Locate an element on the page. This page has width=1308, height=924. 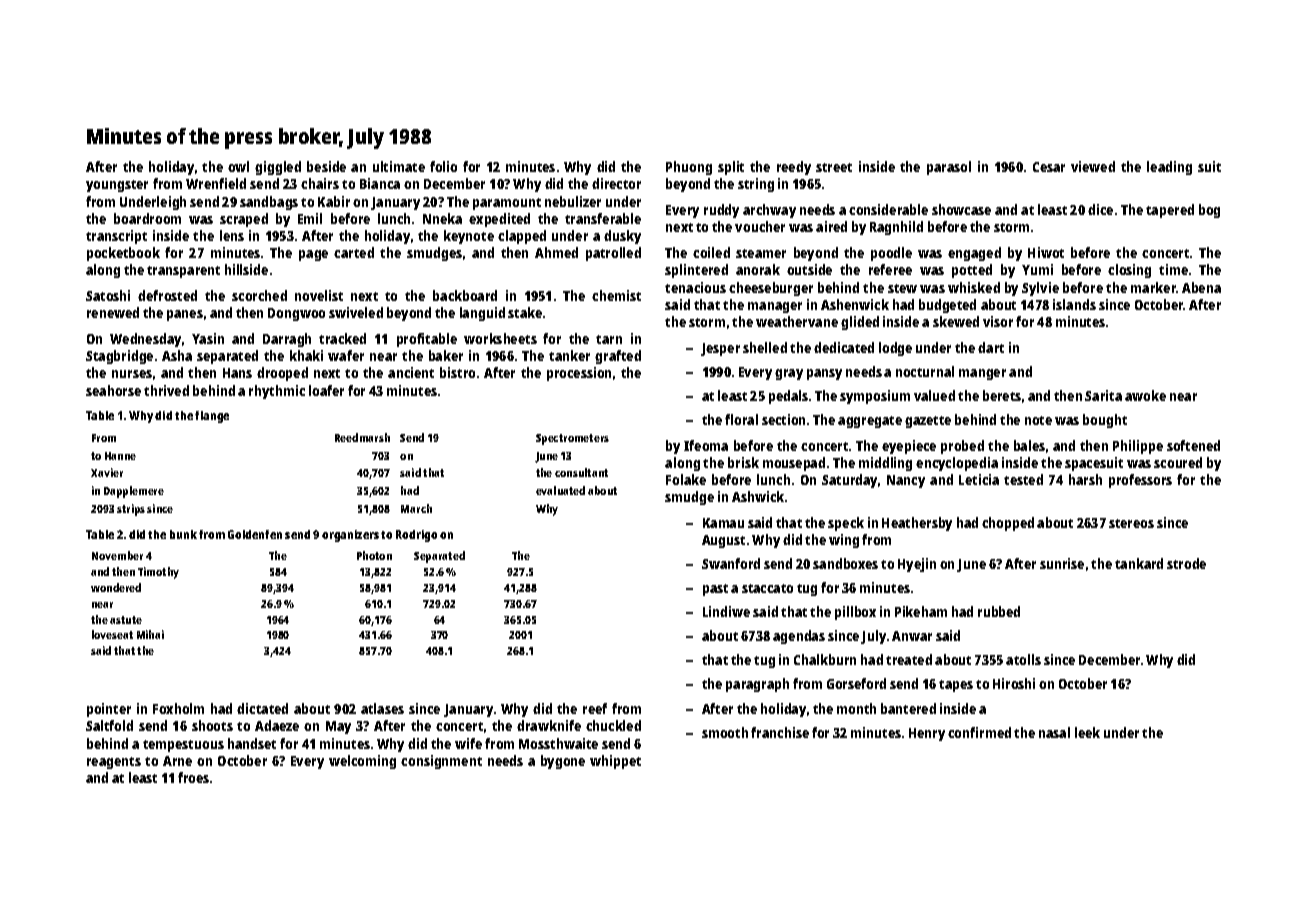
pointer is located at coordinates (109, 710).
